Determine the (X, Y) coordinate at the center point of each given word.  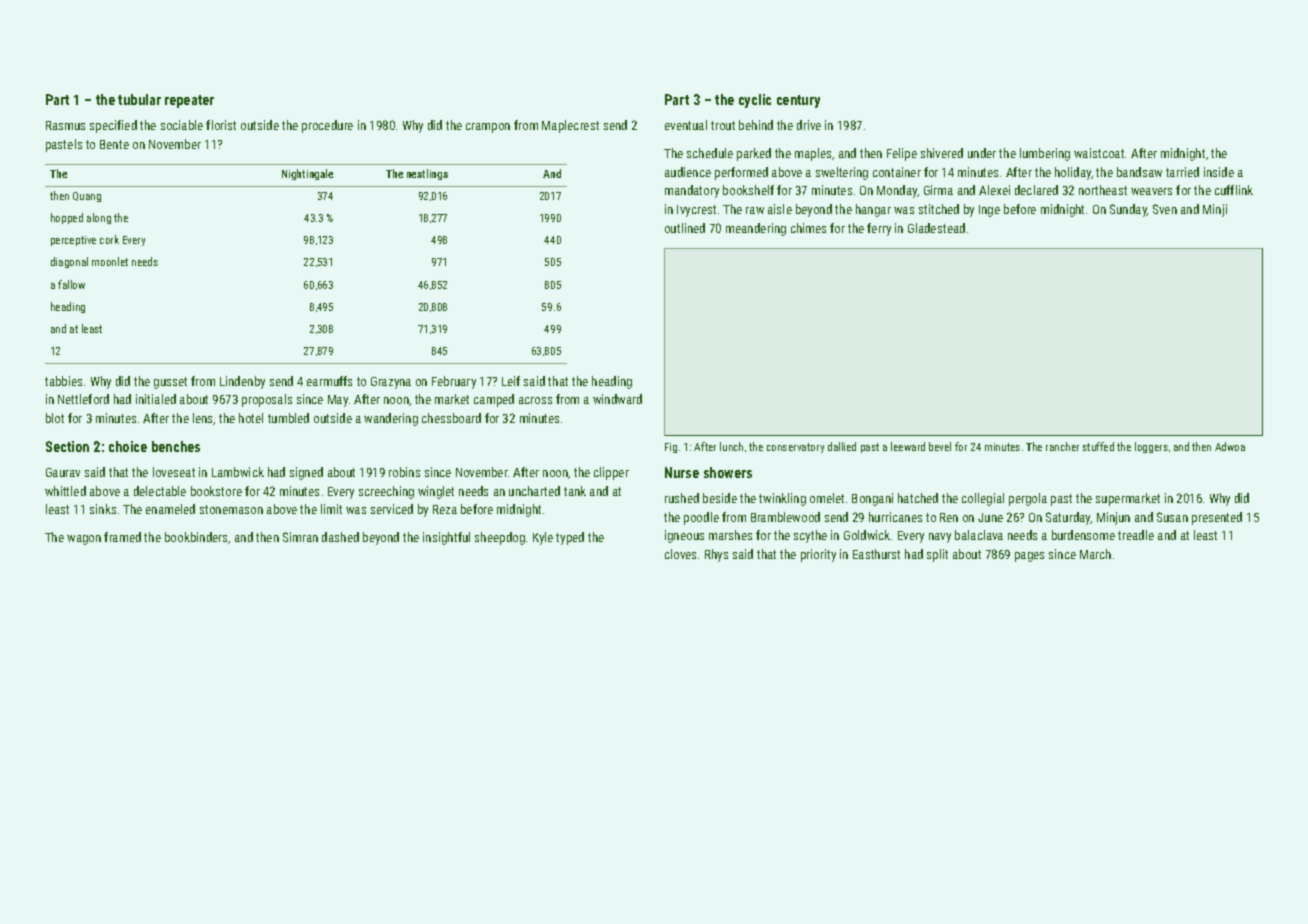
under (982, 153)
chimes (808, 228)
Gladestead (936, 228)
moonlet (110, 261)
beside (720, 498)
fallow (71, 284)
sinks (103, 509)
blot (55, 418)
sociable (182, 125)
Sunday (1128, 210)
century (798, 101)
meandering (756, 229)
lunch (731, 446)
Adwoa (1230, 446)
